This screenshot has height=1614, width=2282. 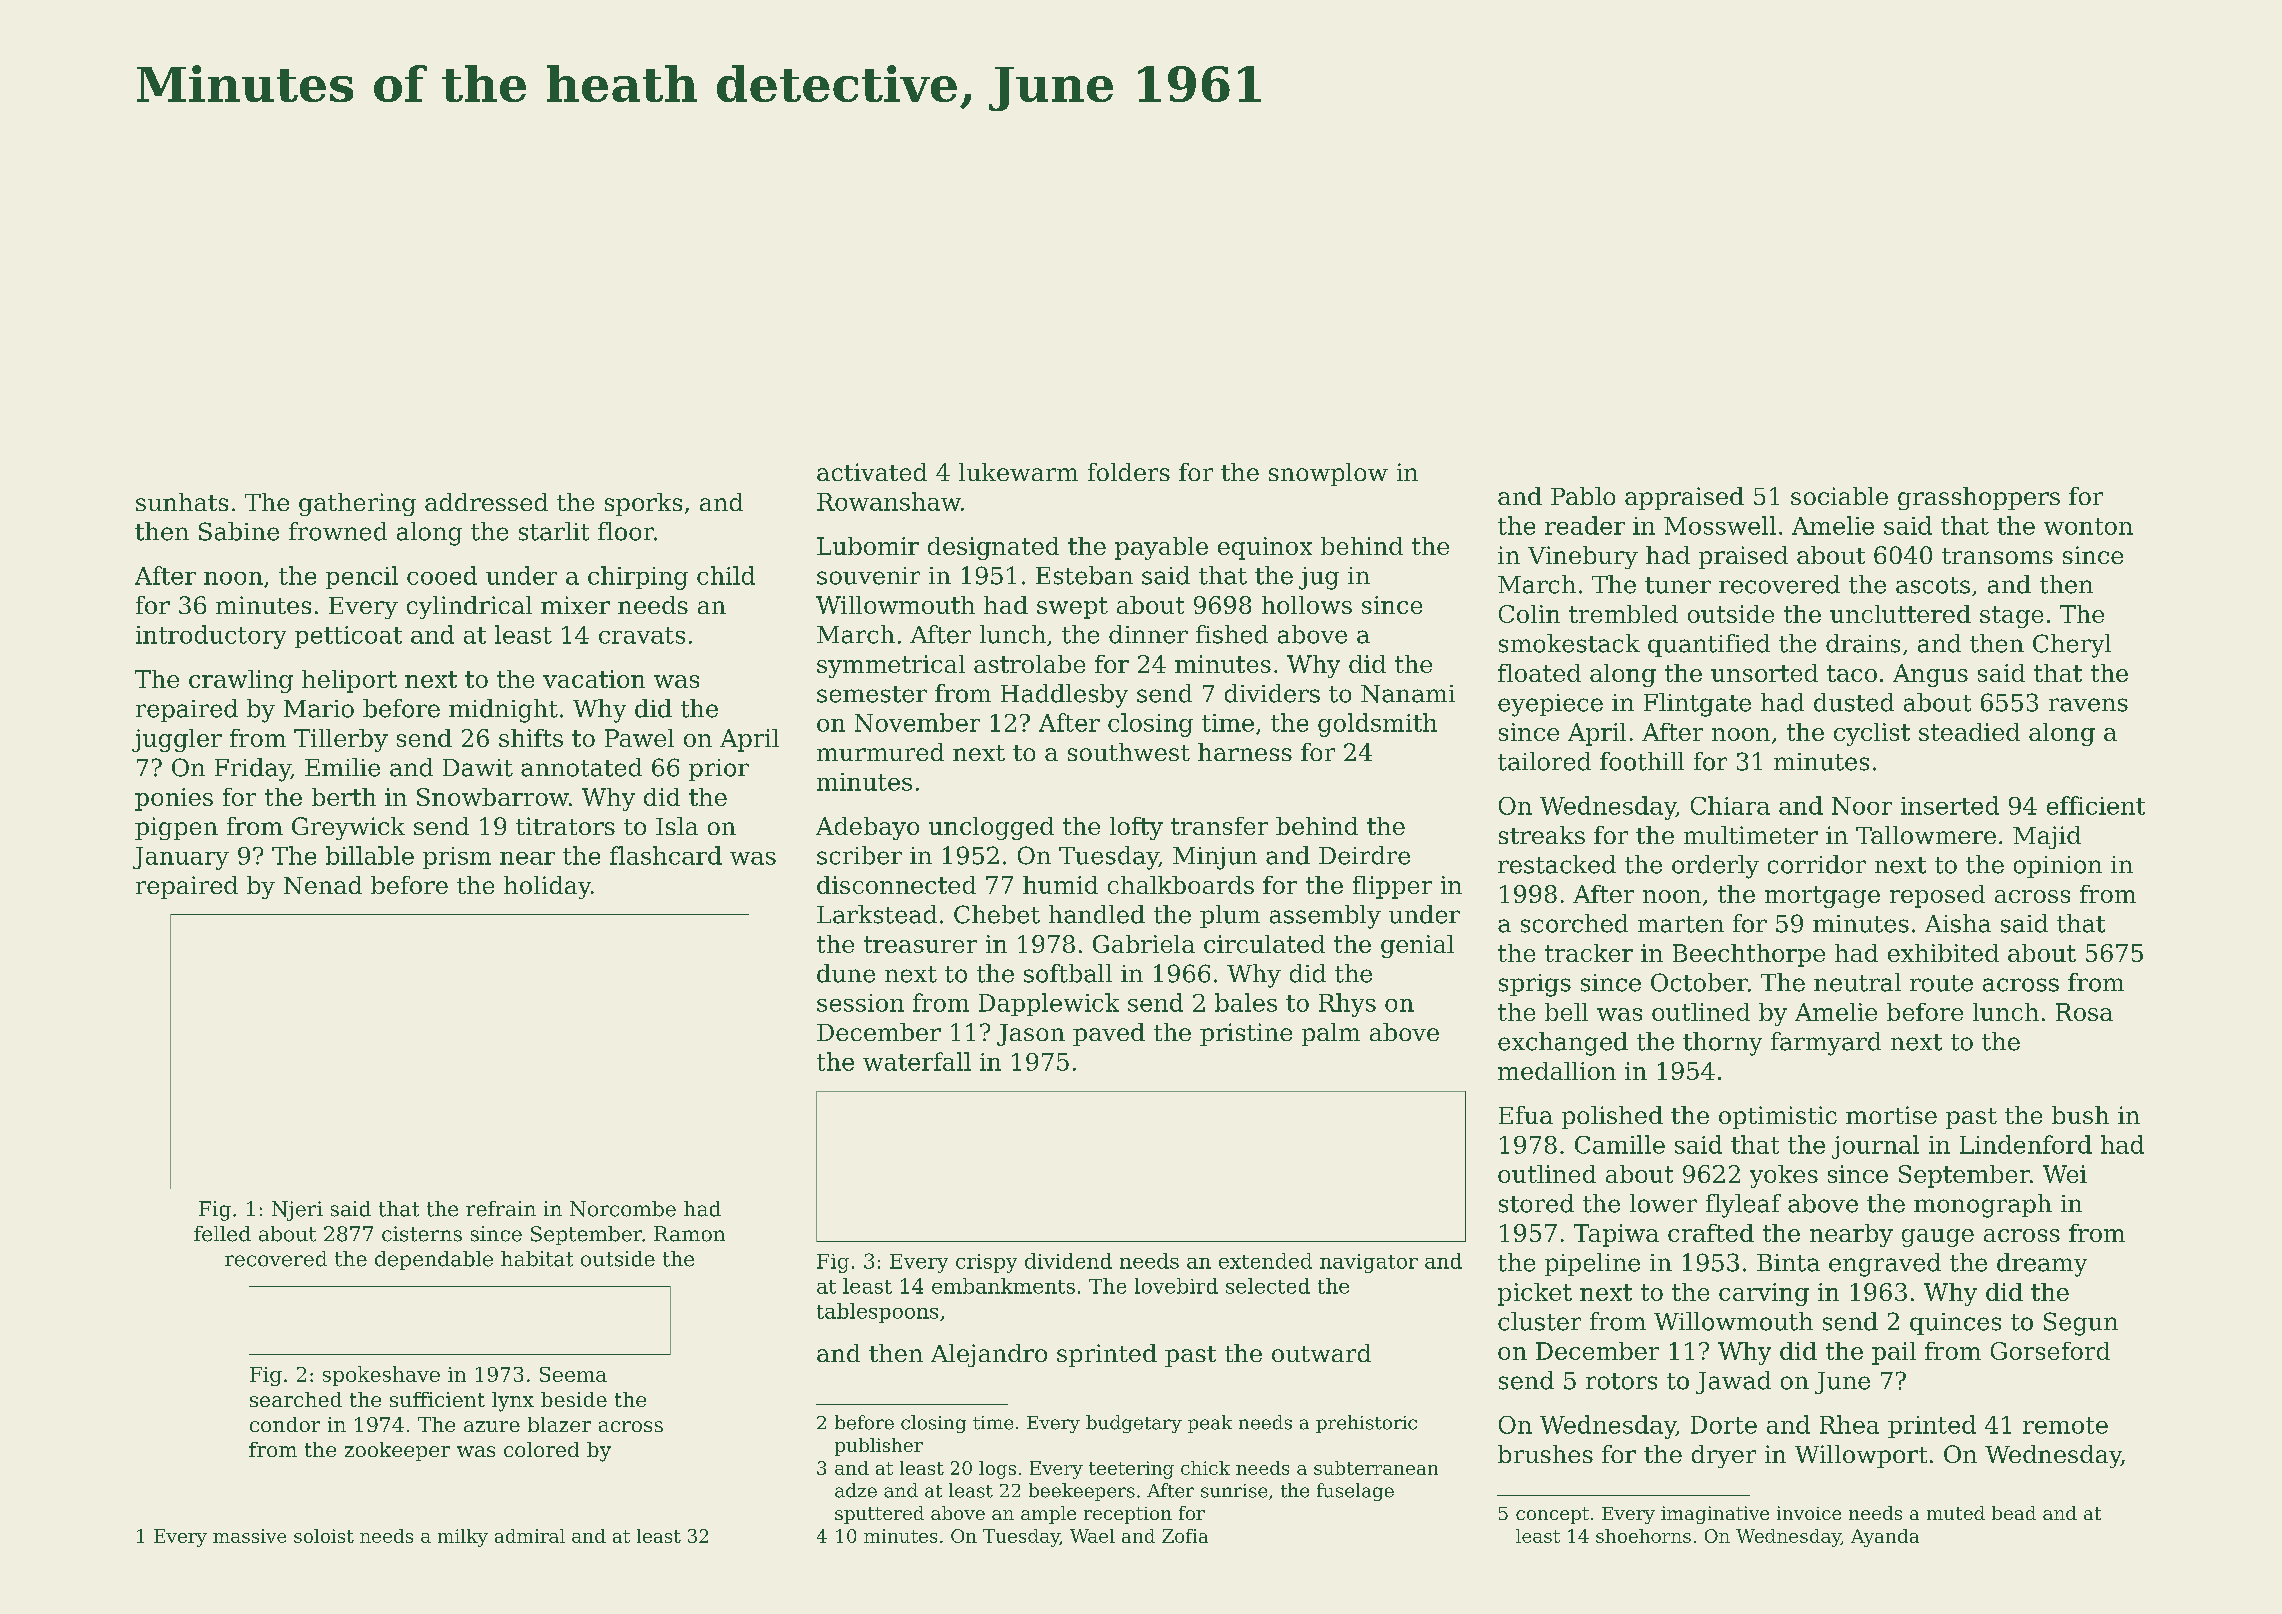 What do you see at coordinates (1328, 474) in the screenshot?
I see `snowplow` at bounding box center [1328, 474].
